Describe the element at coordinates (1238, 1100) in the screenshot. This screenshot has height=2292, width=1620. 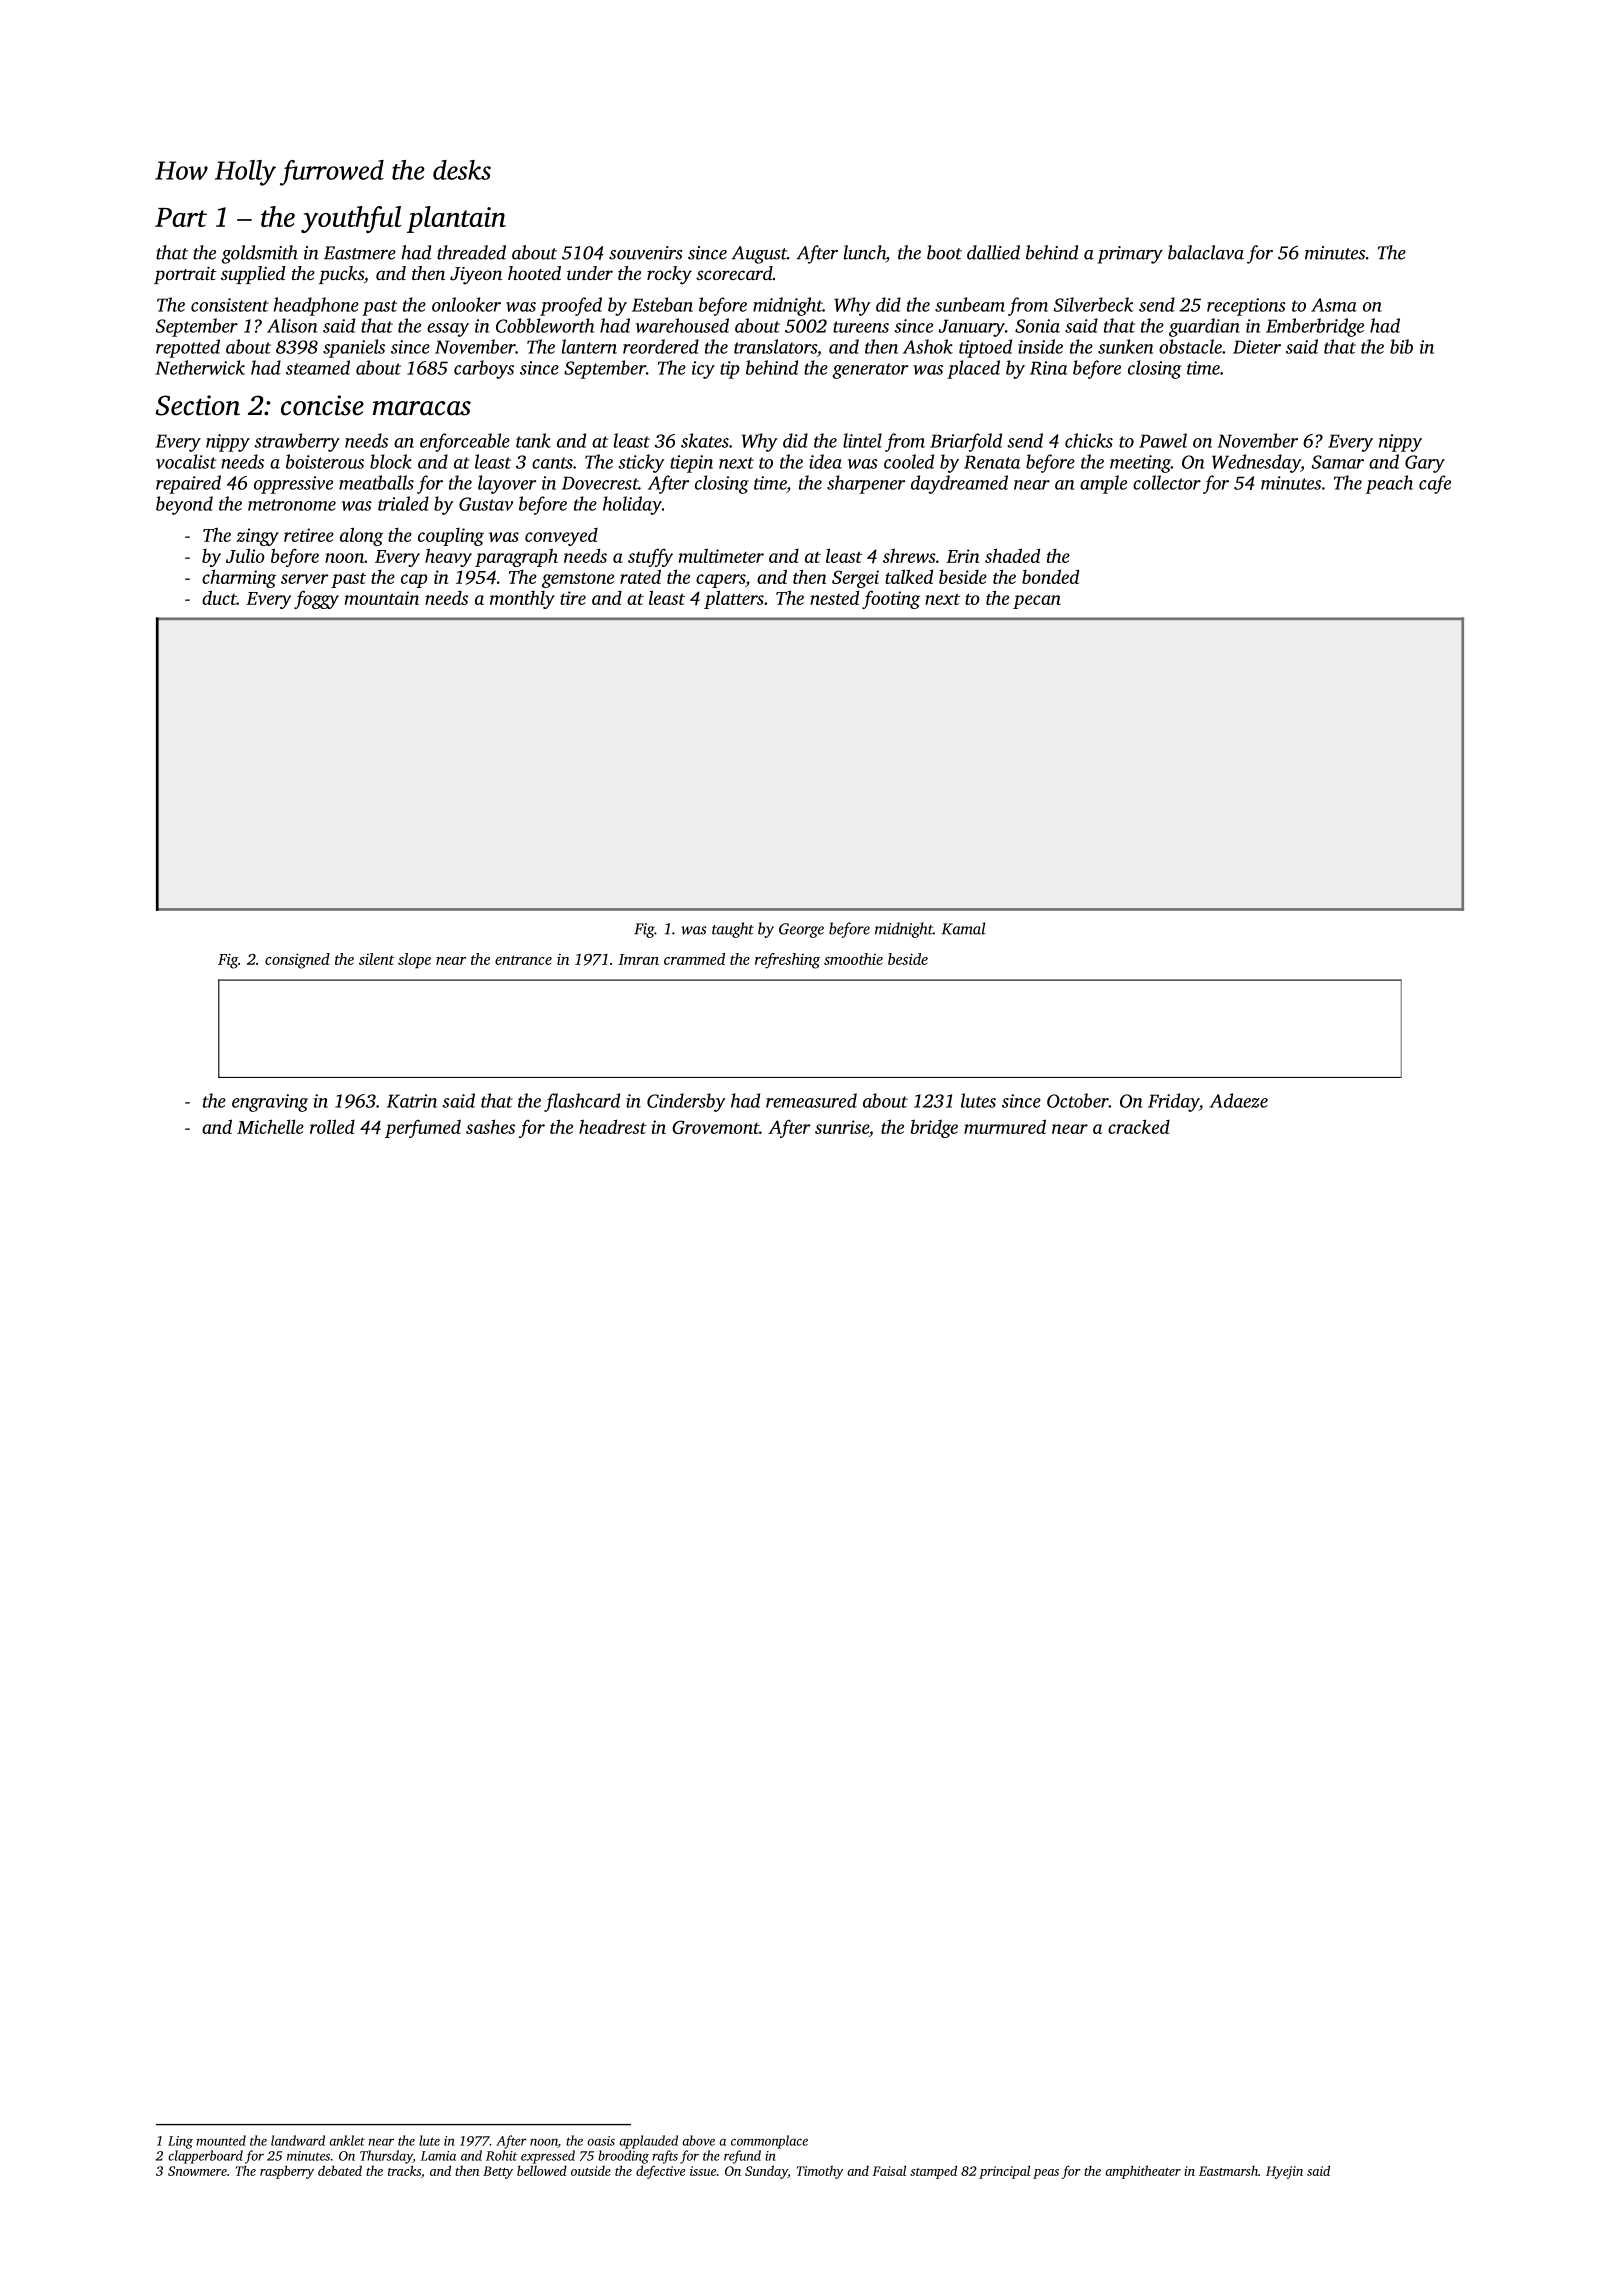
I see `Adaeze` at that location.
